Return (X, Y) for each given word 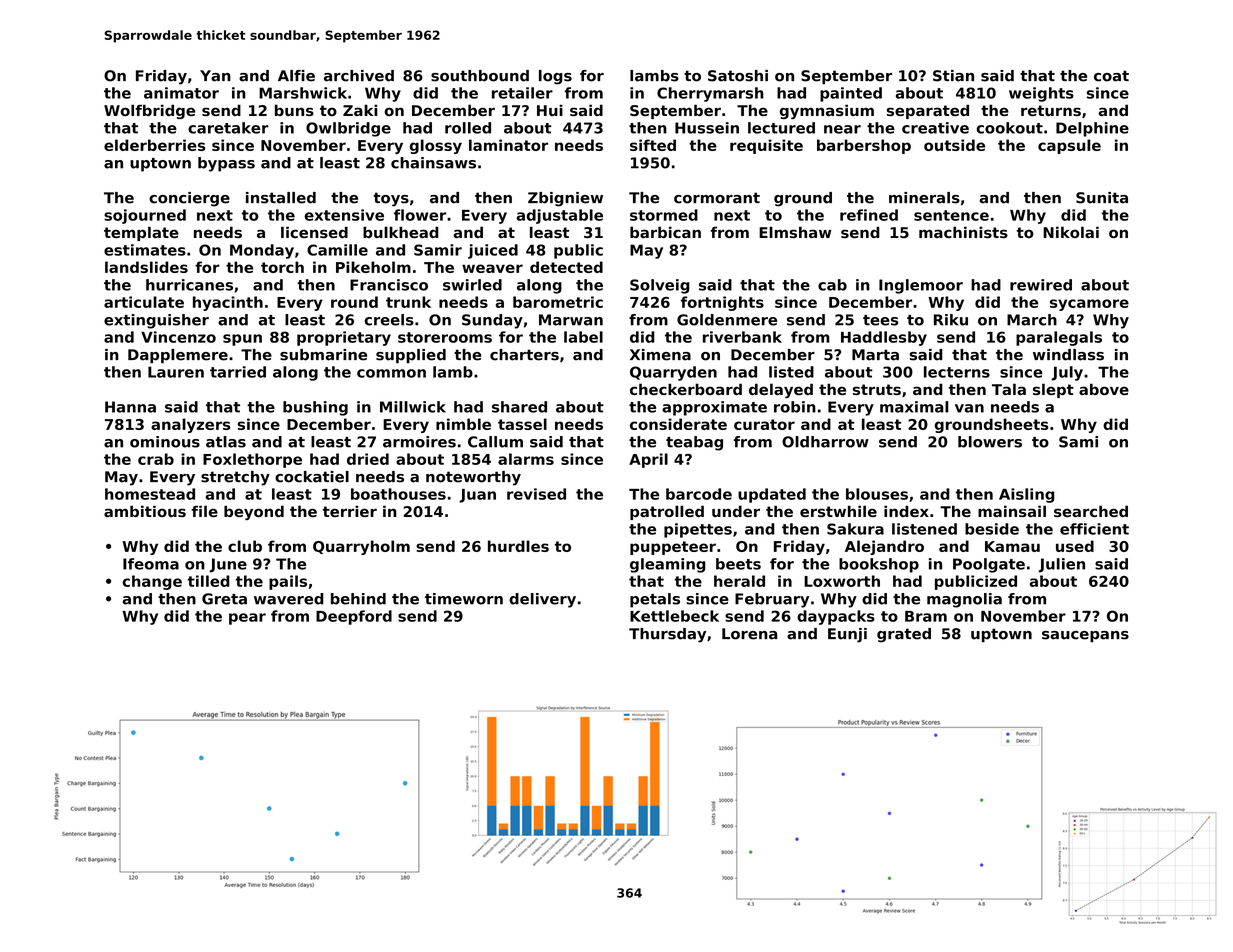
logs (555, 77)
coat (1111, 76)
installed (281, 198)
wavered (289, 599)
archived (359, 76)
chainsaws (433, 163)
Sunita (1102, 198)
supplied (411, 356)
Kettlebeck (674, 616)
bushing (315, 408)
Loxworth (842, 581)
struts (877, 389)
